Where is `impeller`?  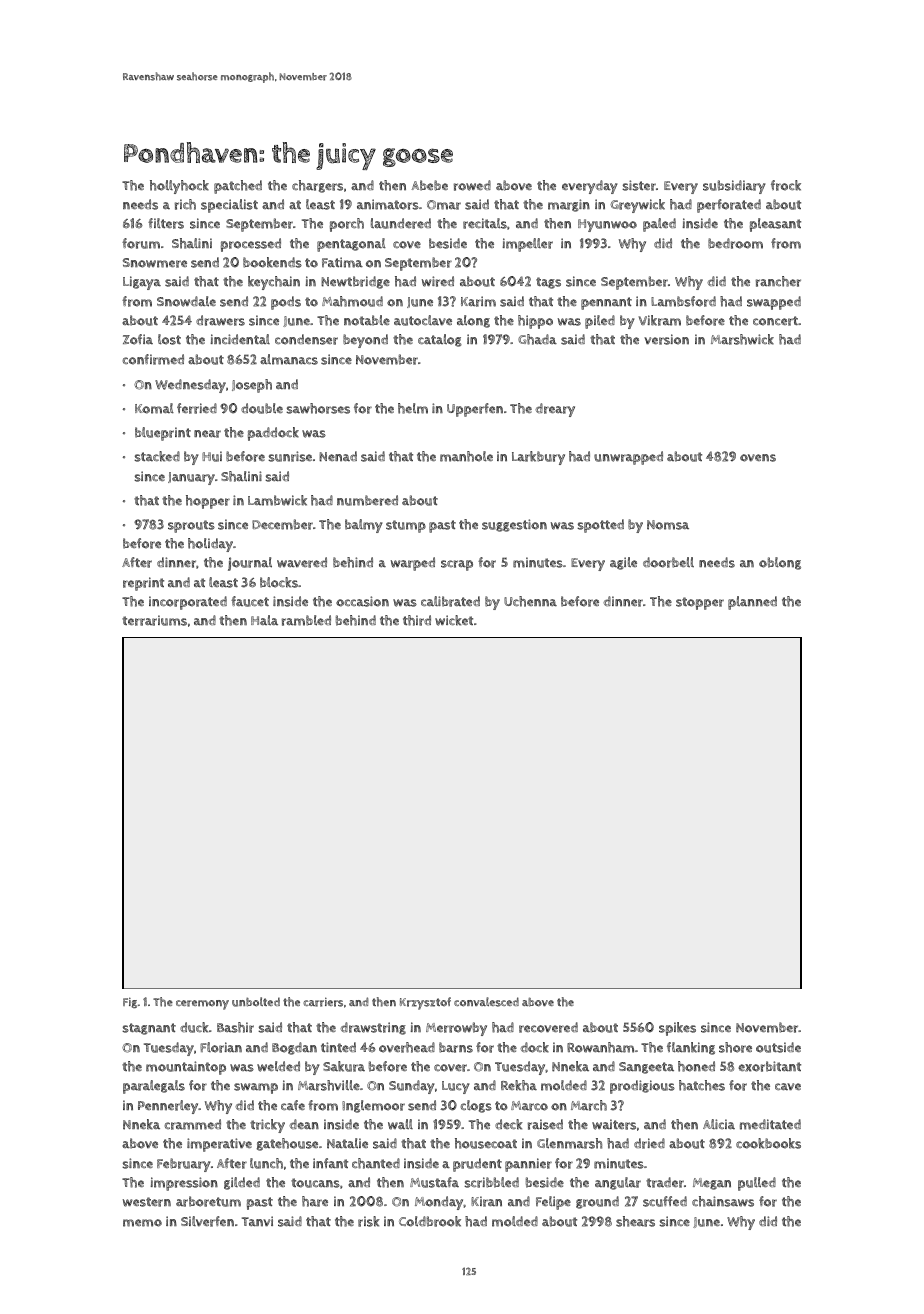 impeller is located at coordinates (527, 245).
